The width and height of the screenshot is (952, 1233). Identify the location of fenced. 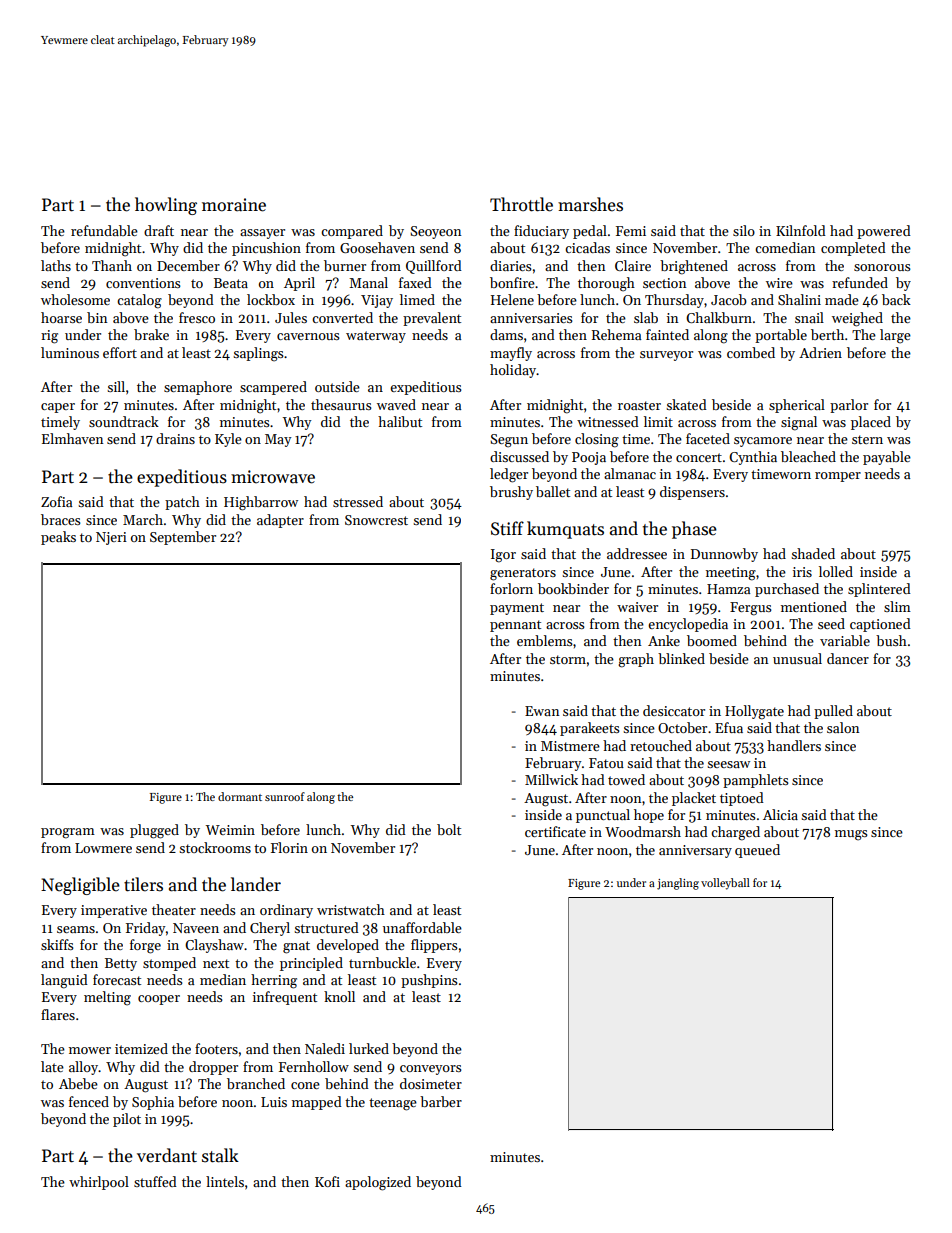
(89, 1101).
